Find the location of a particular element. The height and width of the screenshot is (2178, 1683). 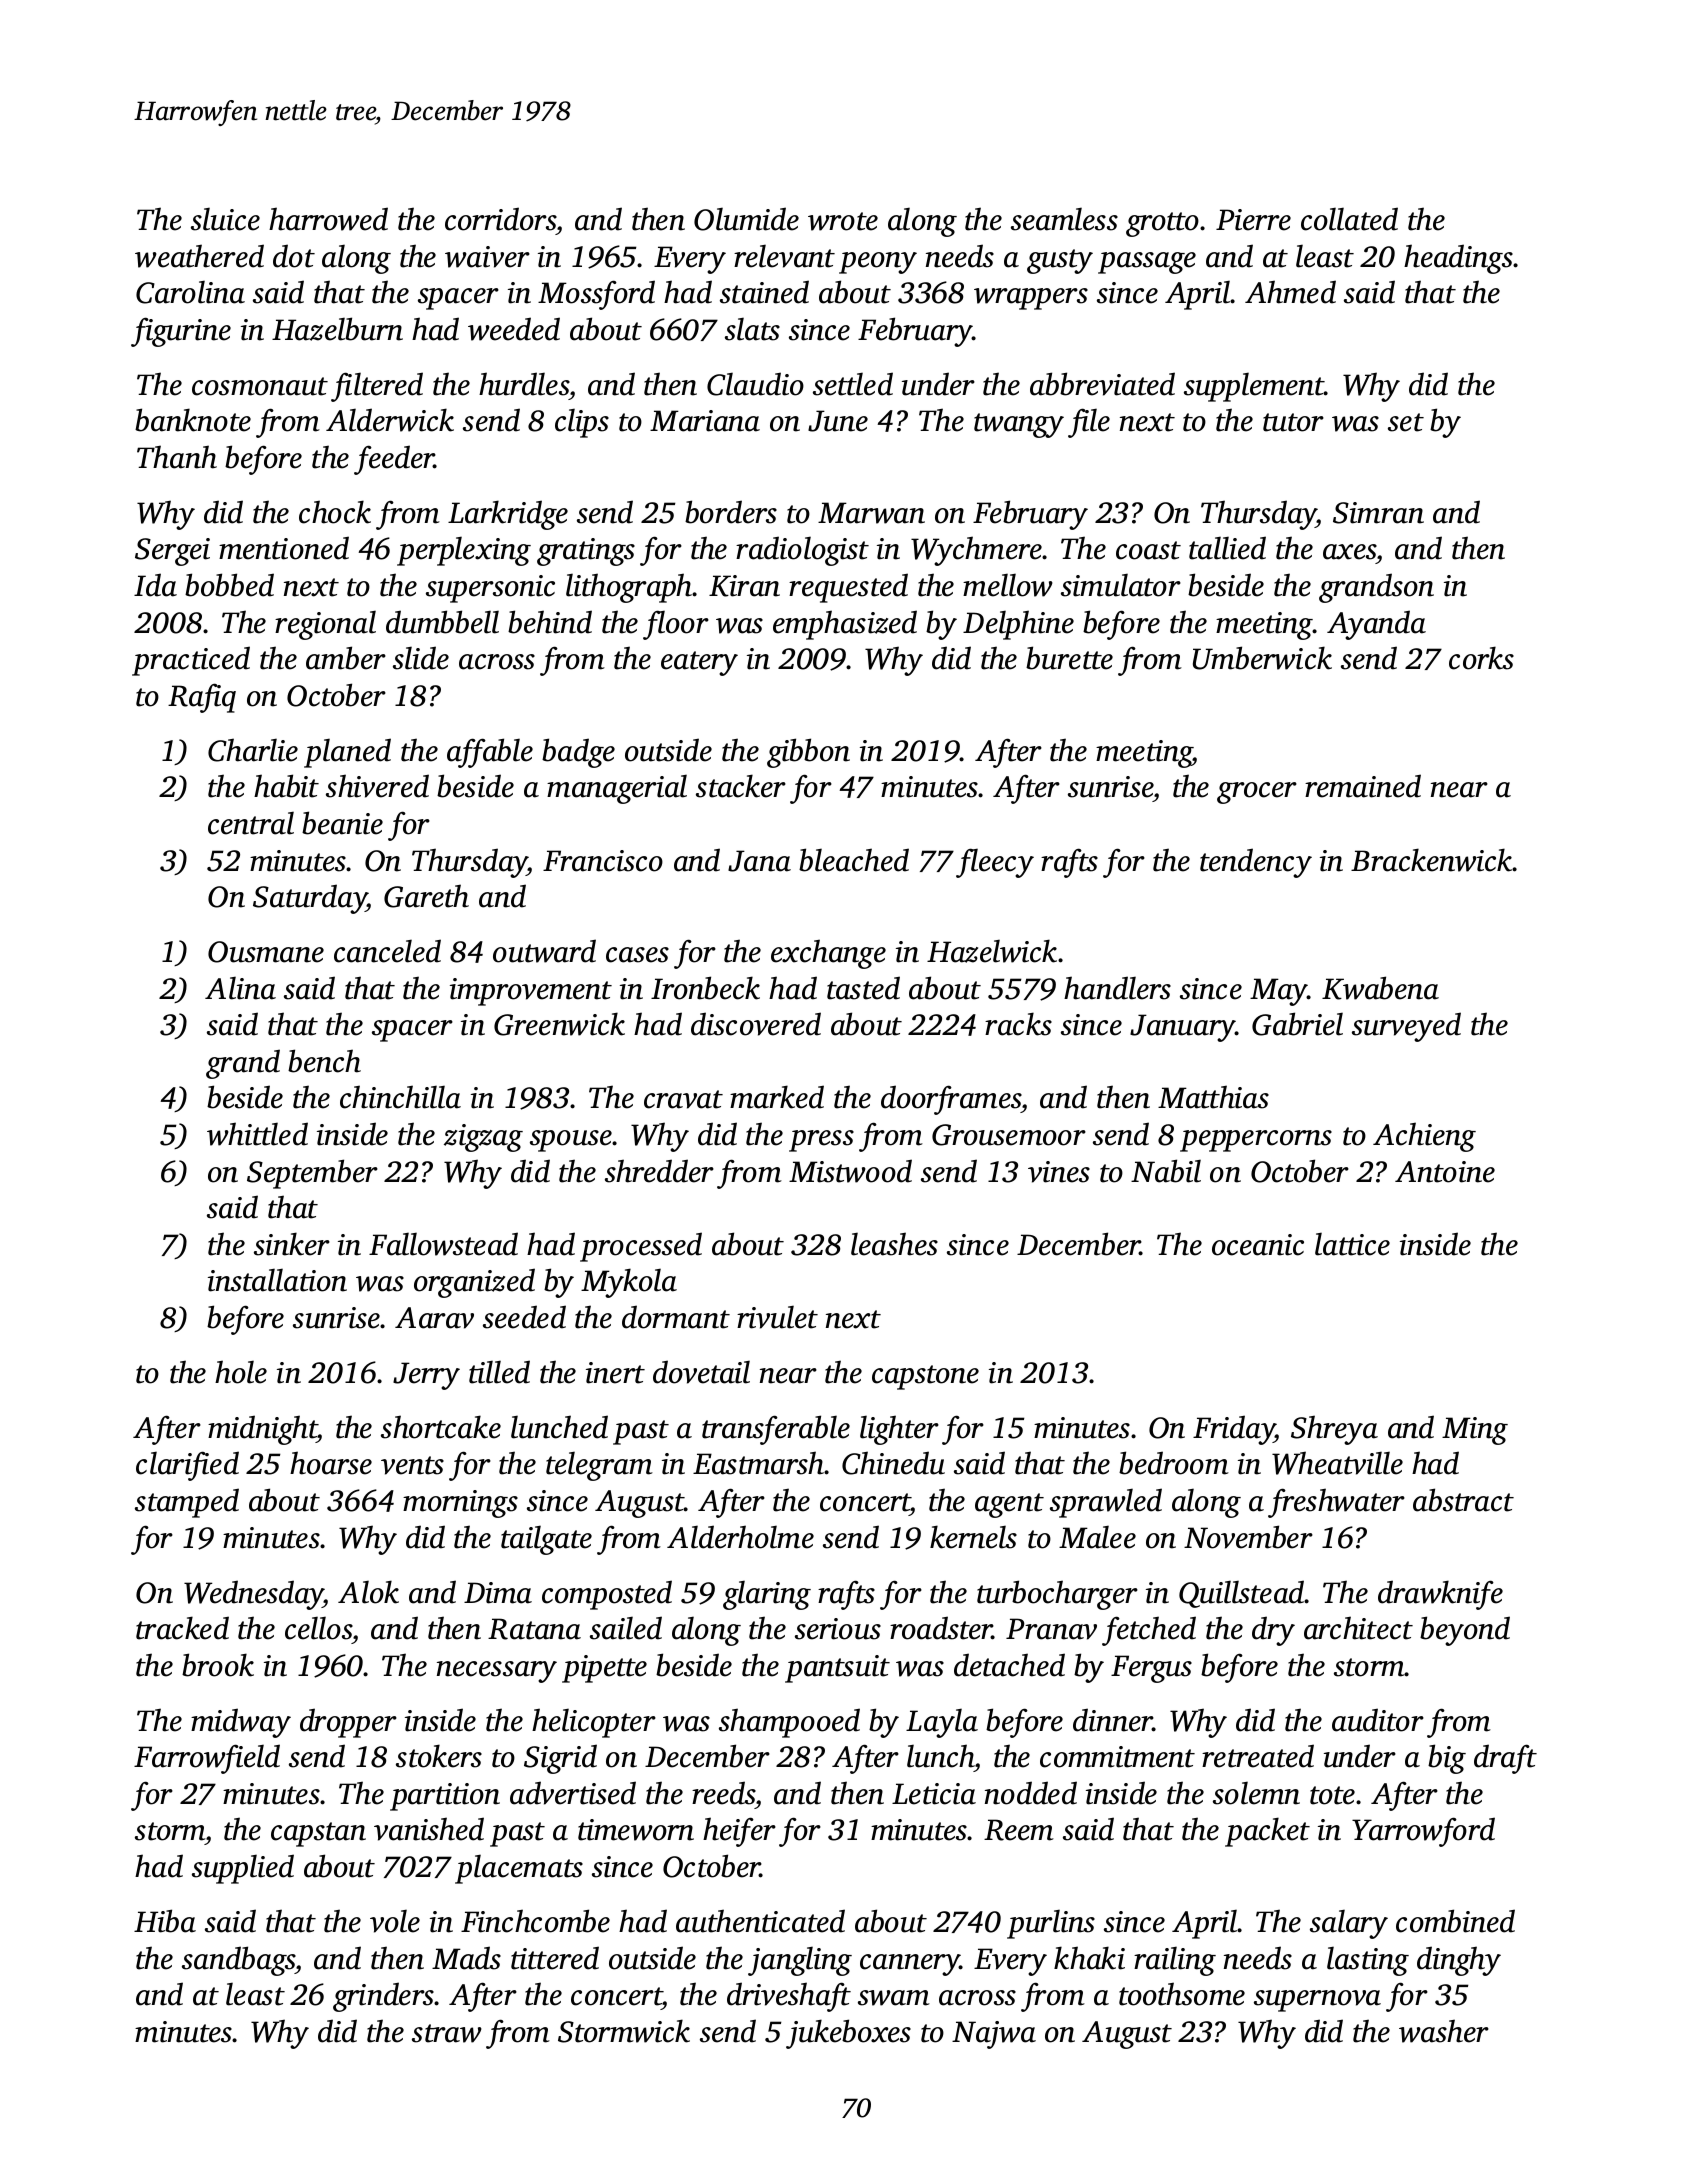

tittered is located at coordinates (555, 1958).
